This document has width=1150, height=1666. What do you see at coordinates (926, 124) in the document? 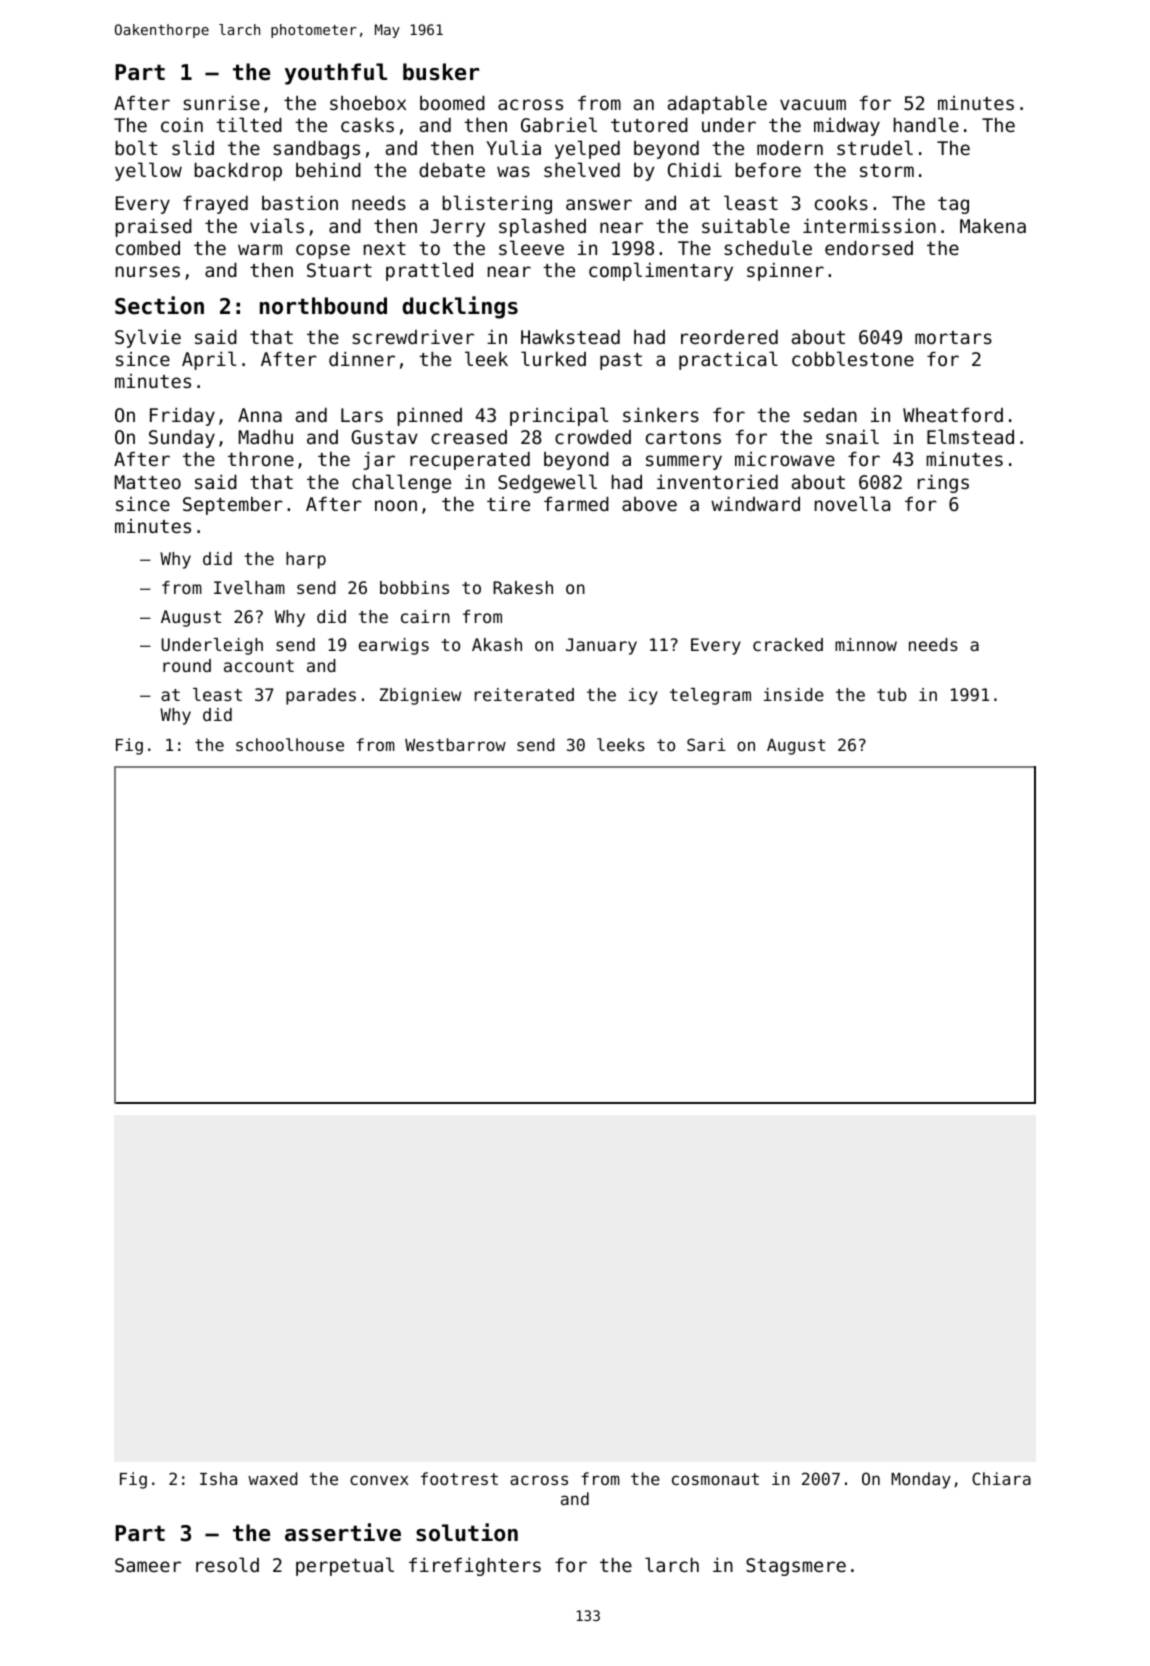
I see `handle` at bounding box center [926, 124].
